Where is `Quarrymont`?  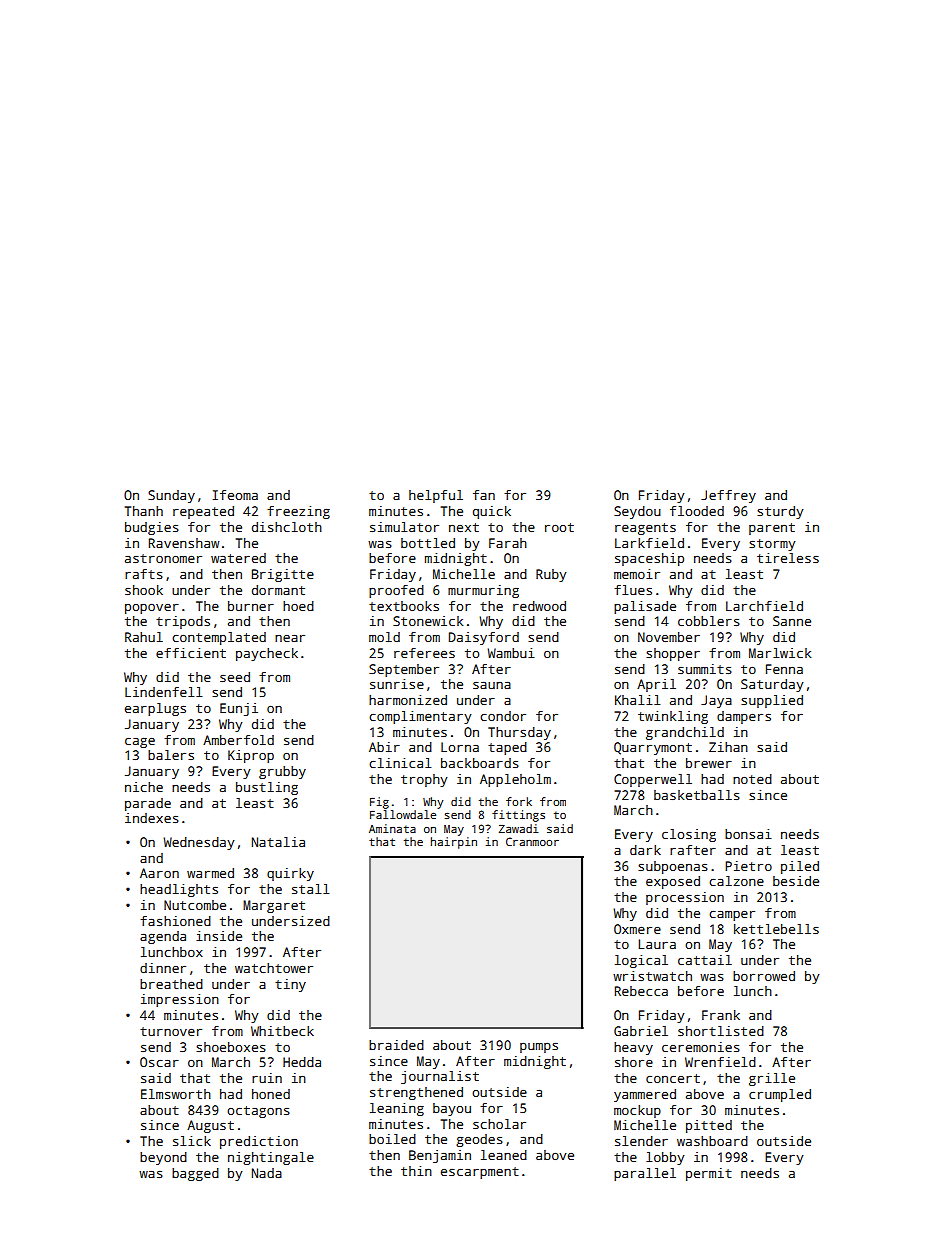
Quarrymont is located at coordinates (653, 748).
